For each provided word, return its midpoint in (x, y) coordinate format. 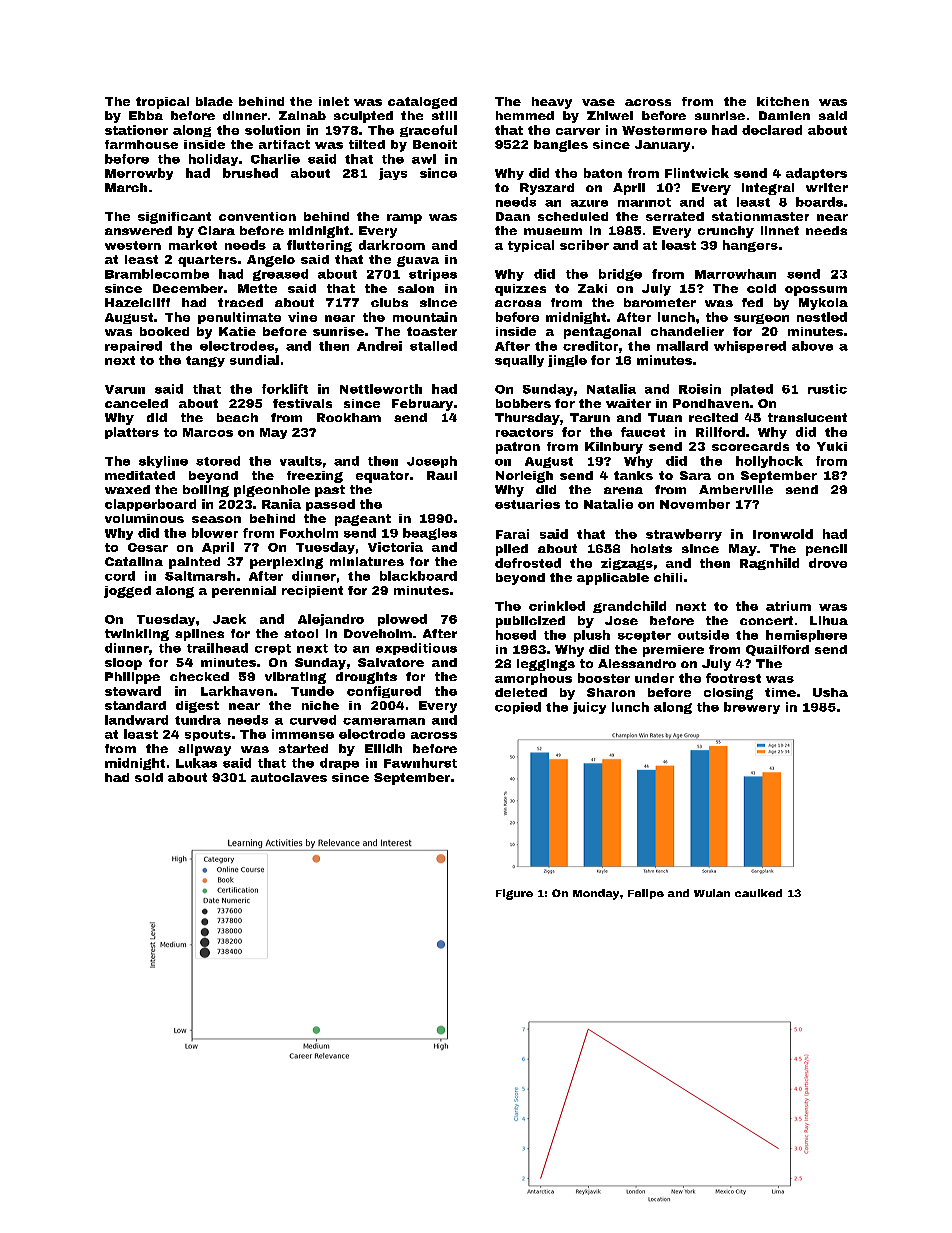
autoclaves (289, 777)
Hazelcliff (137, 302)
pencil (826, 550)
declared (772, 130)
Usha (830, 692)
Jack (229, 619)
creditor (590, 346)
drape (339, 764)
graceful (428, 131)
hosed (516, 635)
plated (752, 390)
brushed (250, 173)
